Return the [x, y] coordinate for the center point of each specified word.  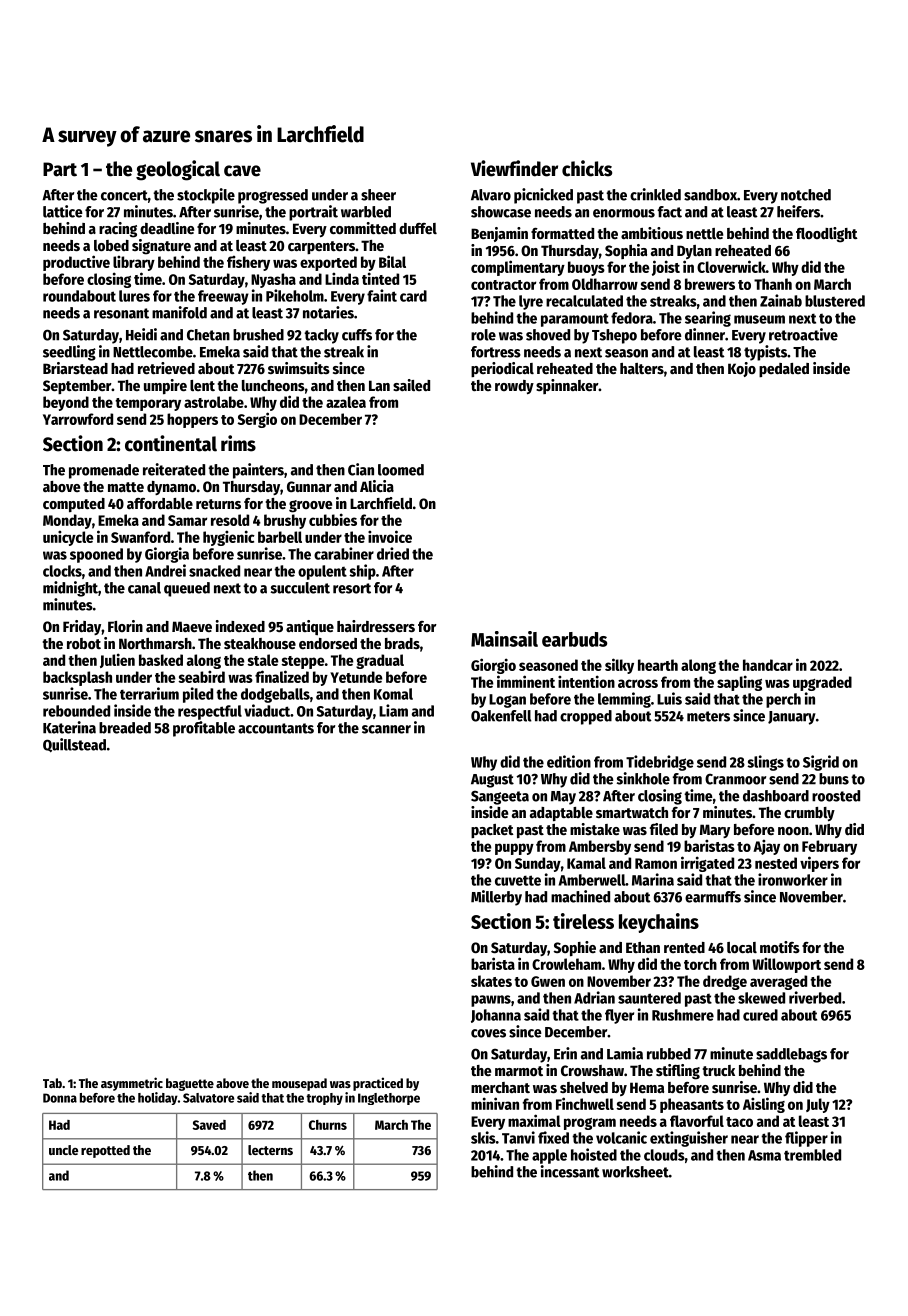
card [413, 296]
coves [488, 1033]
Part [60, 169]
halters [642, 368]
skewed [761, 998]
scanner [386, 729]
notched [806, 195]
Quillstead [74, 745]
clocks [62, 571]
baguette [190, 1084]
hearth [658, 665]
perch [783, 700]
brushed [258, 335]
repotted [105, 1151]
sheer [378, 195]
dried [393, 553]
